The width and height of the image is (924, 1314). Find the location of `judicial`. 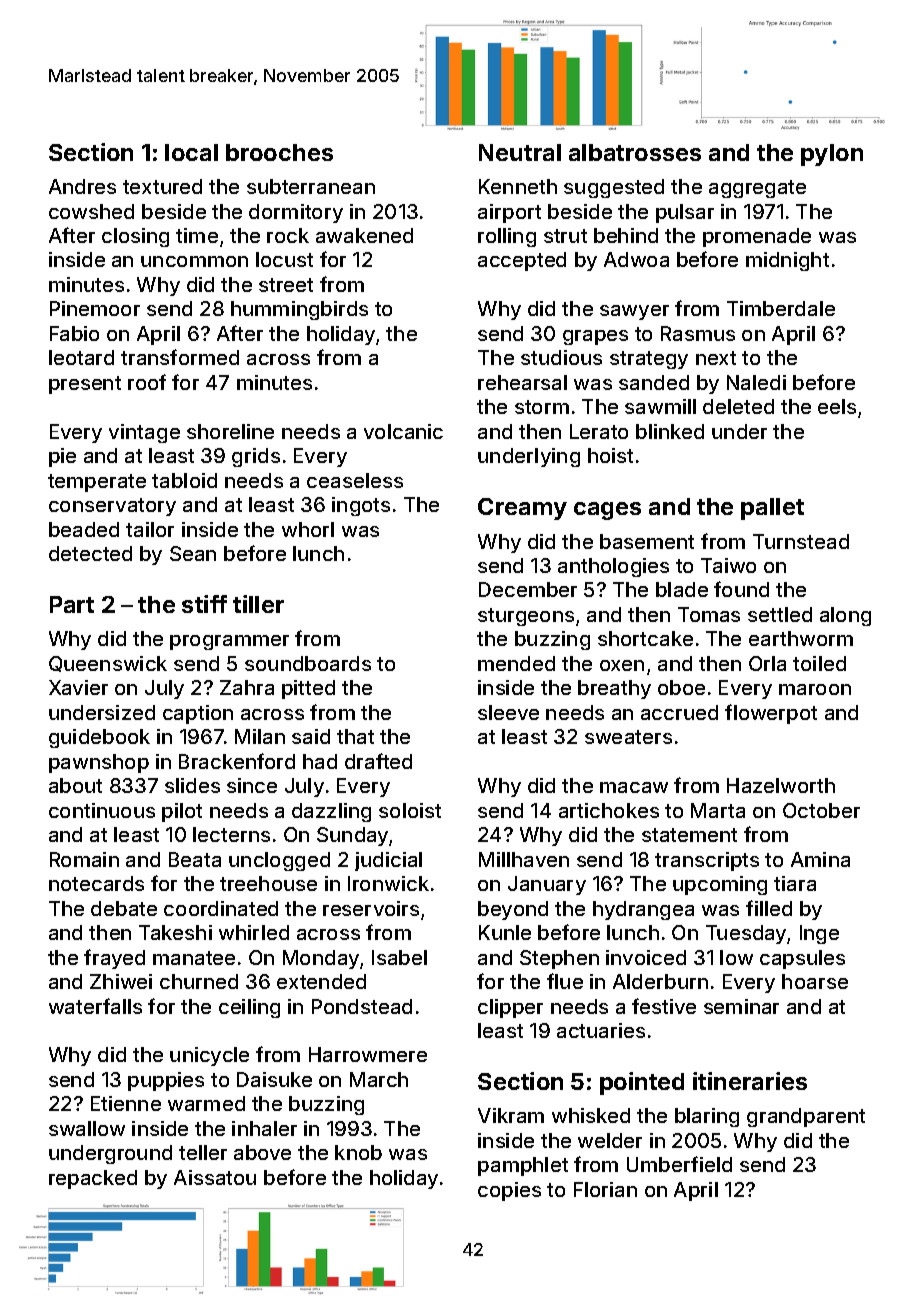

judicial is located at coordinates (388, 861).
